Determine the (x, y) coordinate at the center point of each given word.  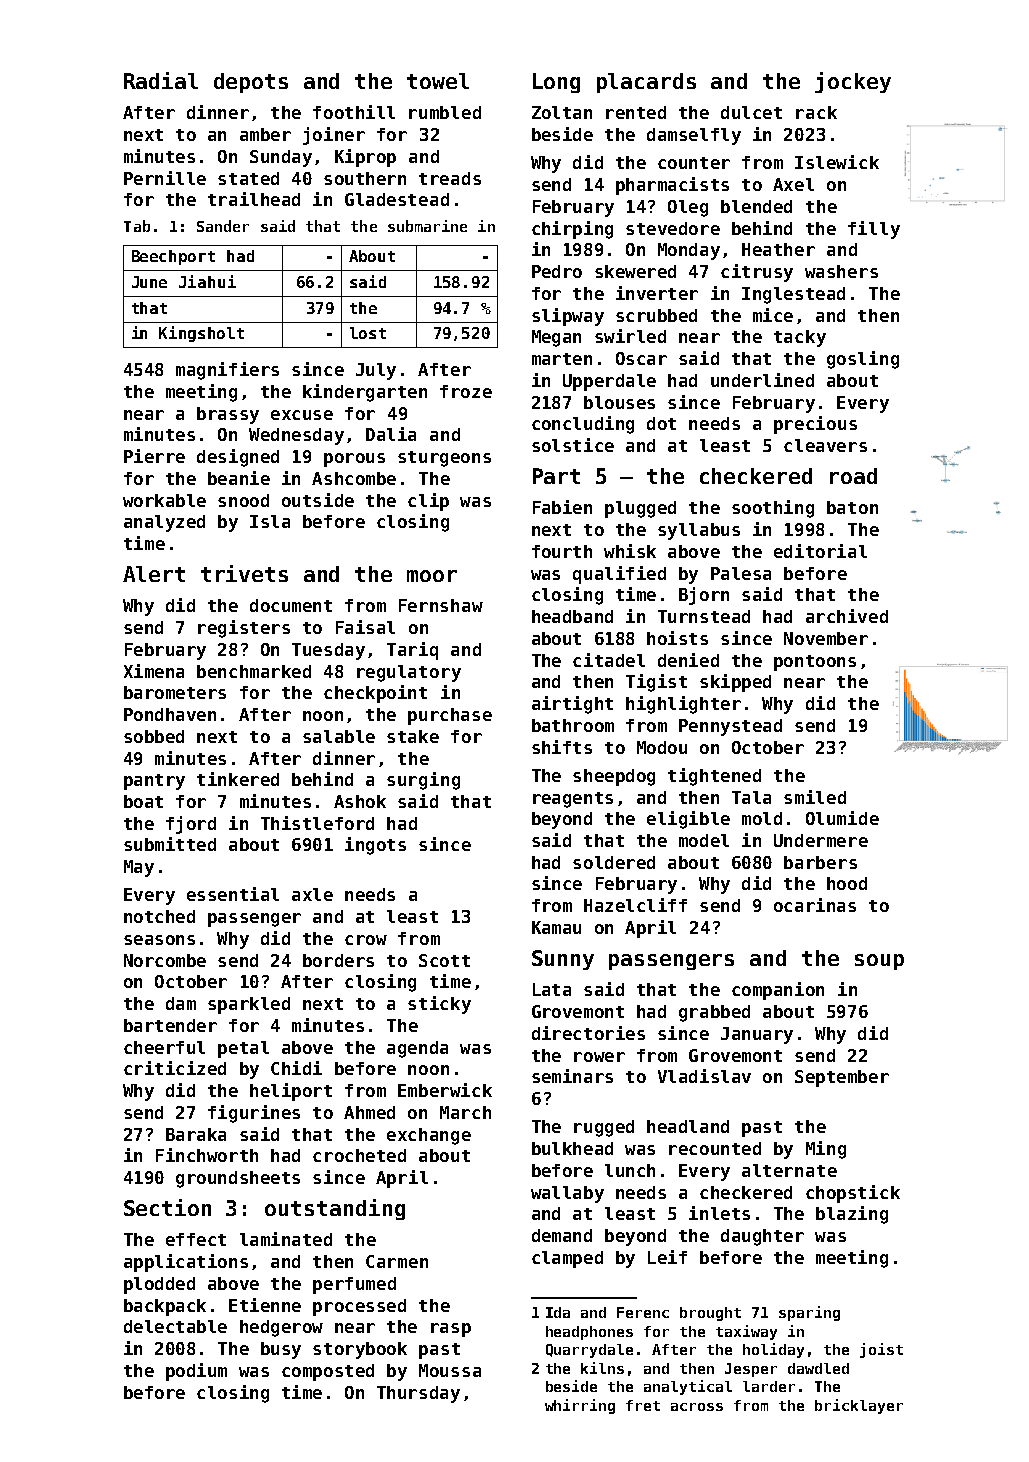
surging (423, 781)
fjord (191, 825)
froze (466, 391)
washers (841, 271)
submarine (427, 226)
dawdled (818, 1368)
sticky (439, 1005)
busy (281, 1350)
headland (688, 1126)
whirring (580, 1406)
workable (164, 500)
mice (773, 315)
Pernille (165, 178)
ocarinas (815, 905)
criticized (175, 1068)
